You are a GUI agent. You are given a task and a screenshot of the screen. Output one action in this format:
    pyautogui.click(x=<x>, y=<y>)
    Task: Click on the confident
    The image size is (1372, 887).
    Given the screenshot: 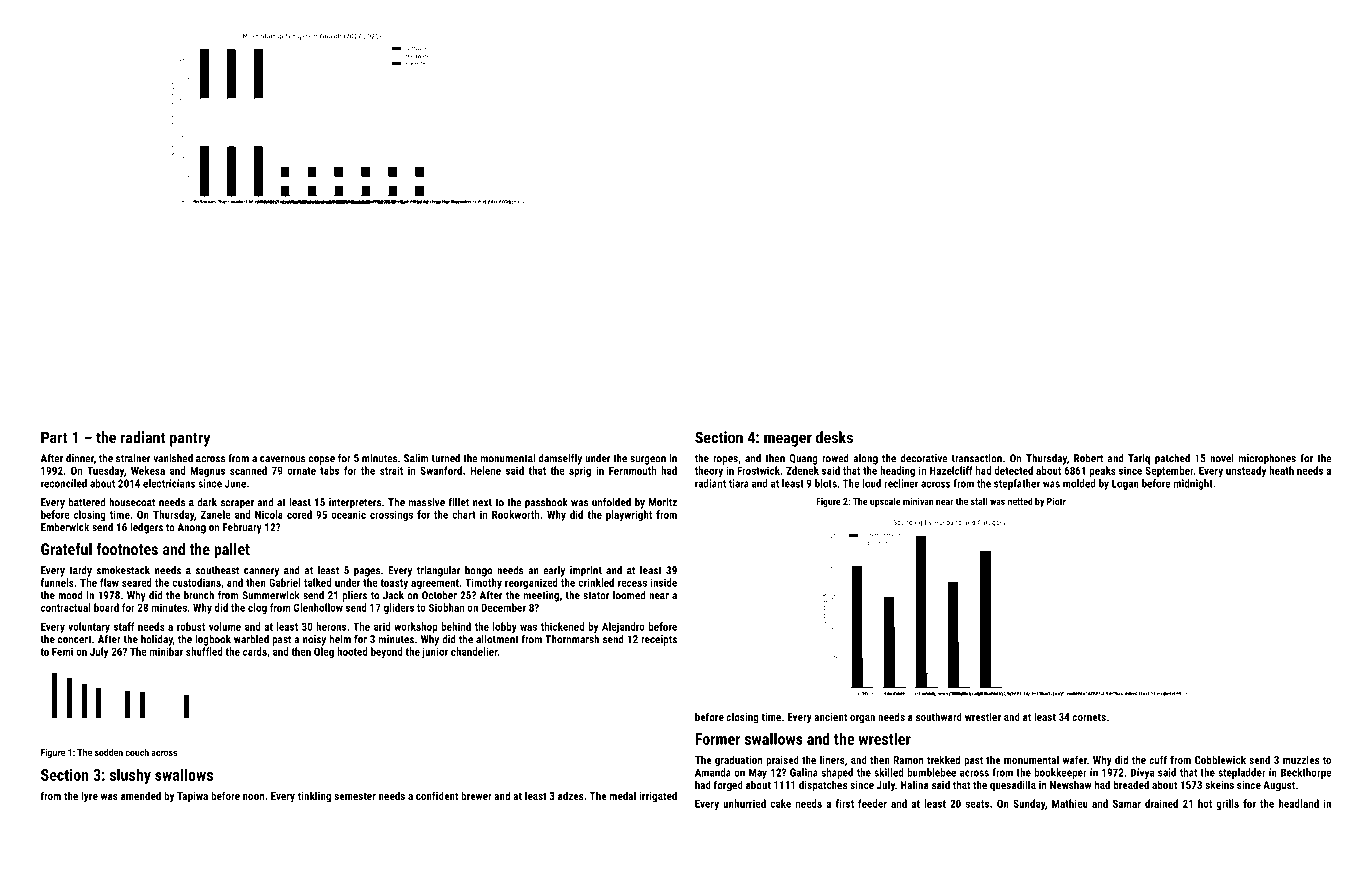 What is the action you would take?
    pyautogui.click(x=437, y=795)
